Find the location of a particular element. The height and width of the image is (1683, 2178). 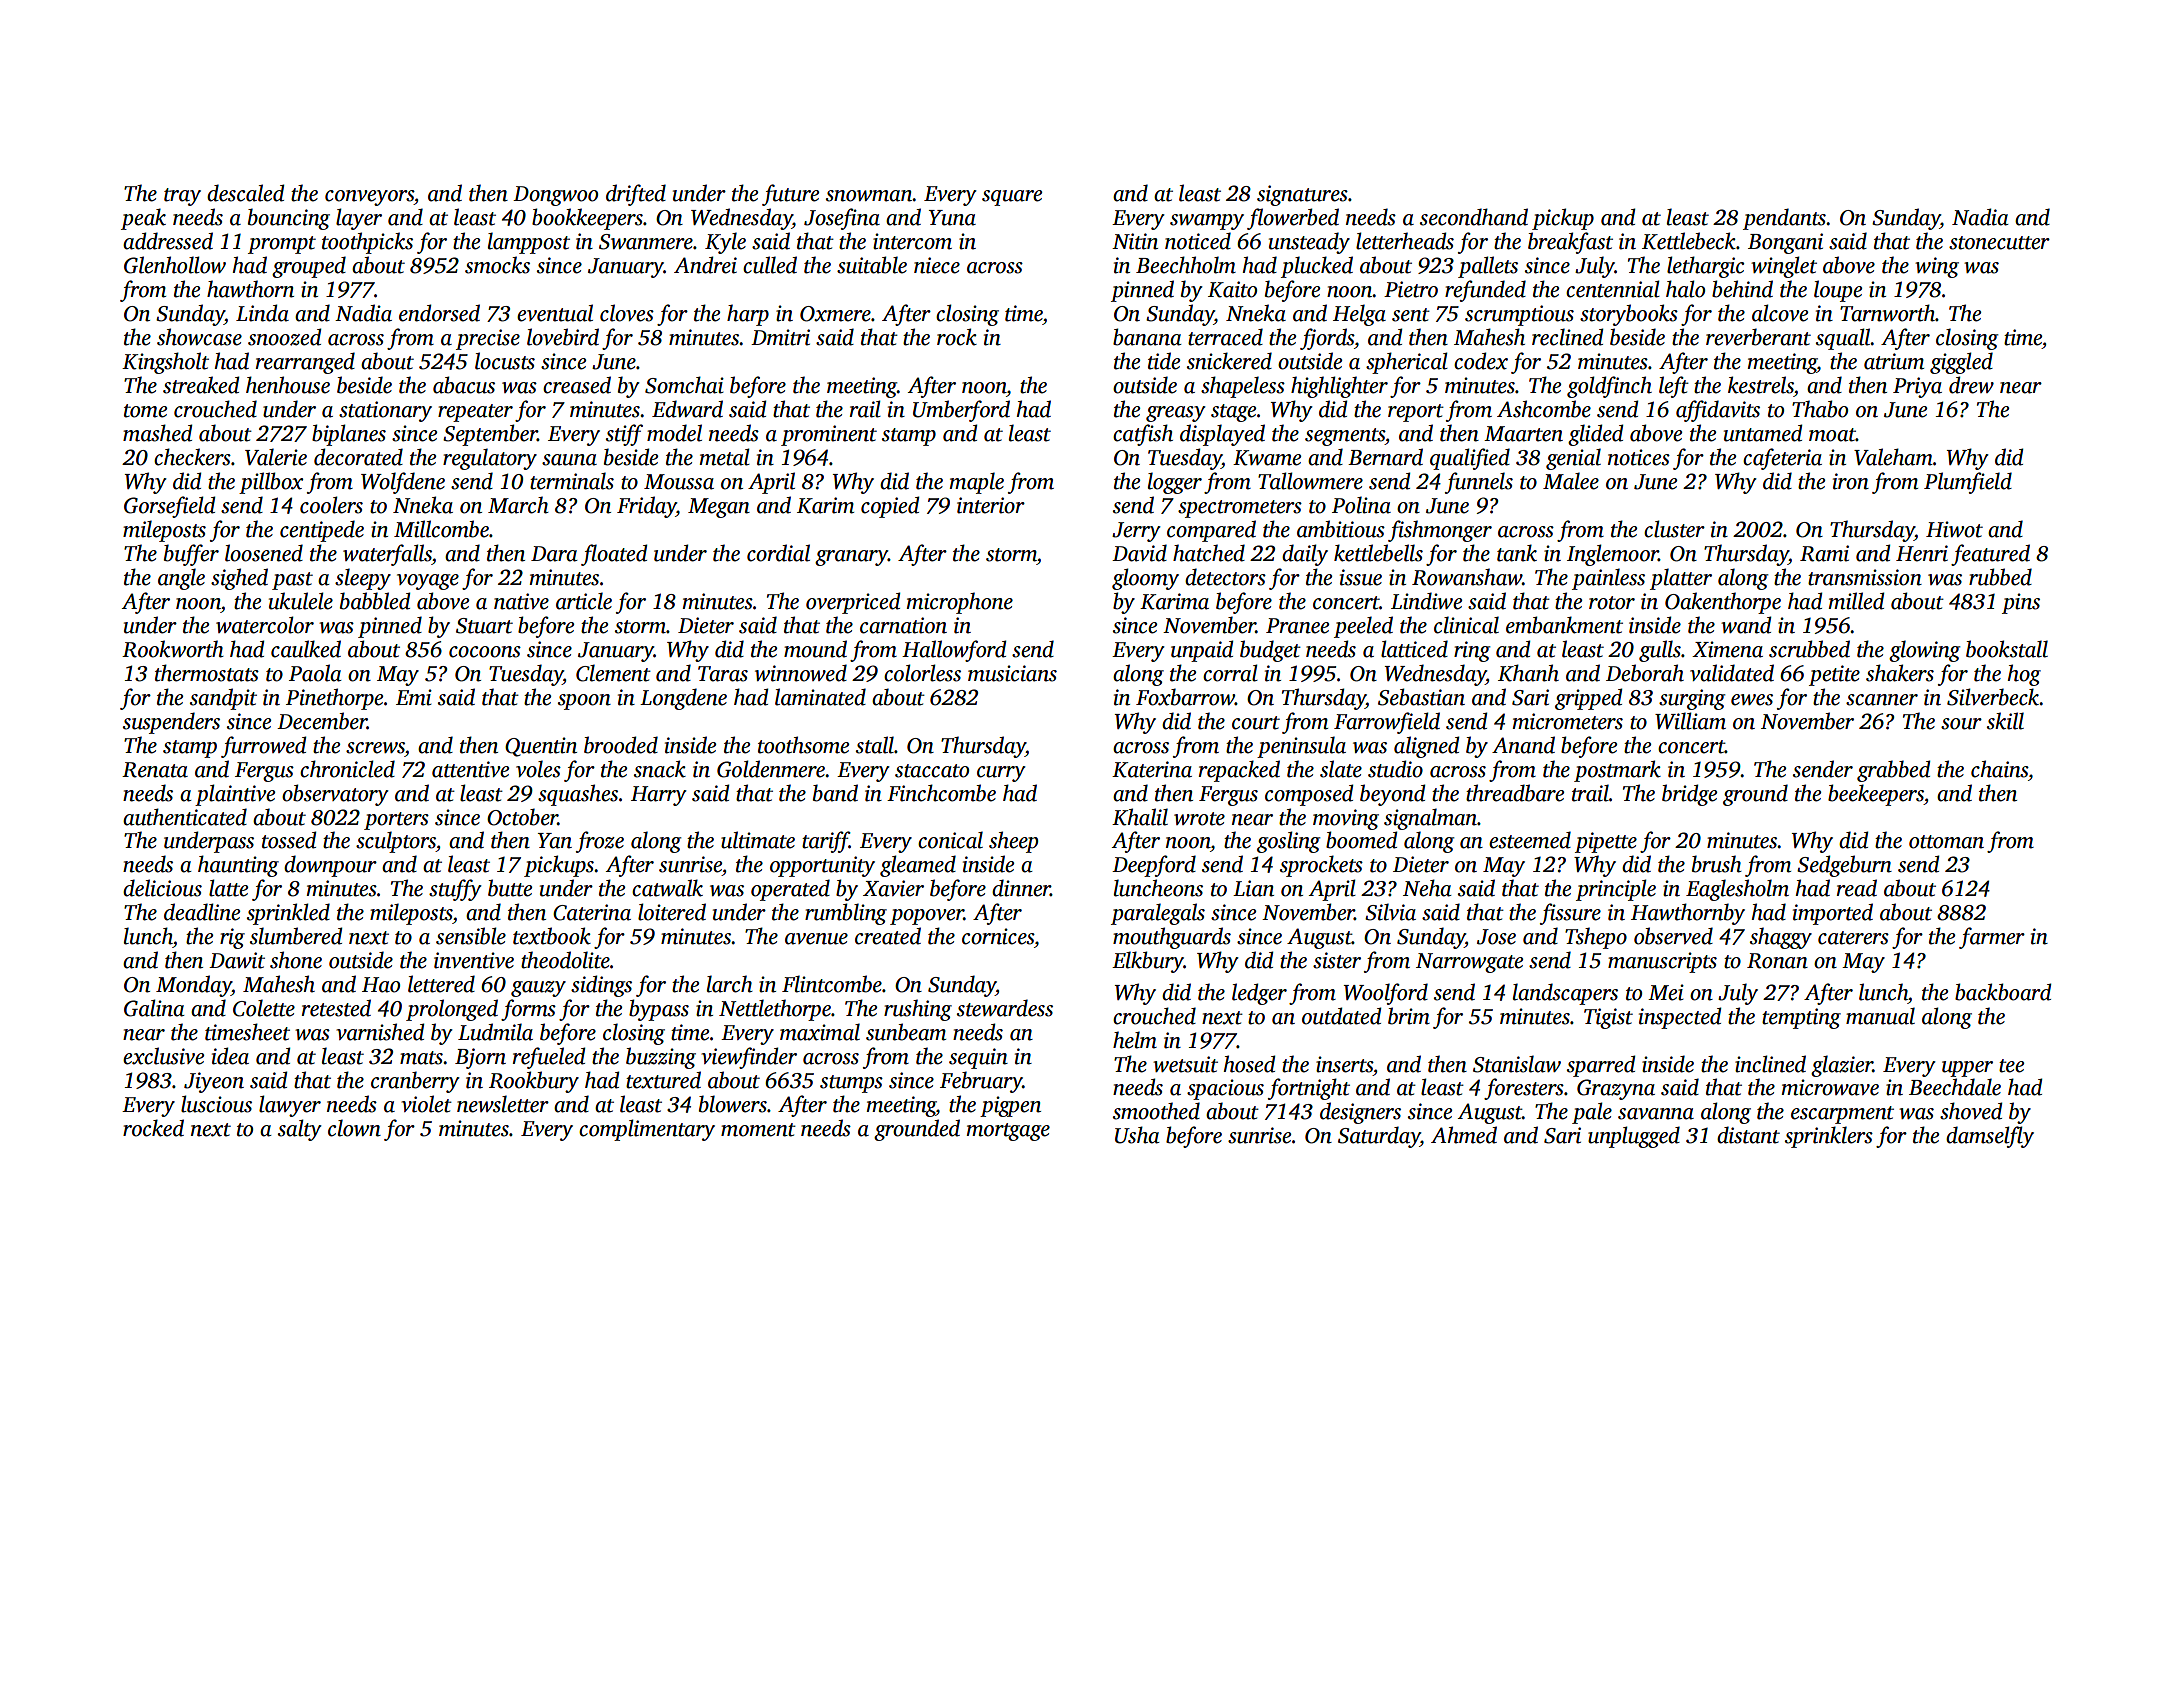

cloves is located at coordinates (627, 313).
